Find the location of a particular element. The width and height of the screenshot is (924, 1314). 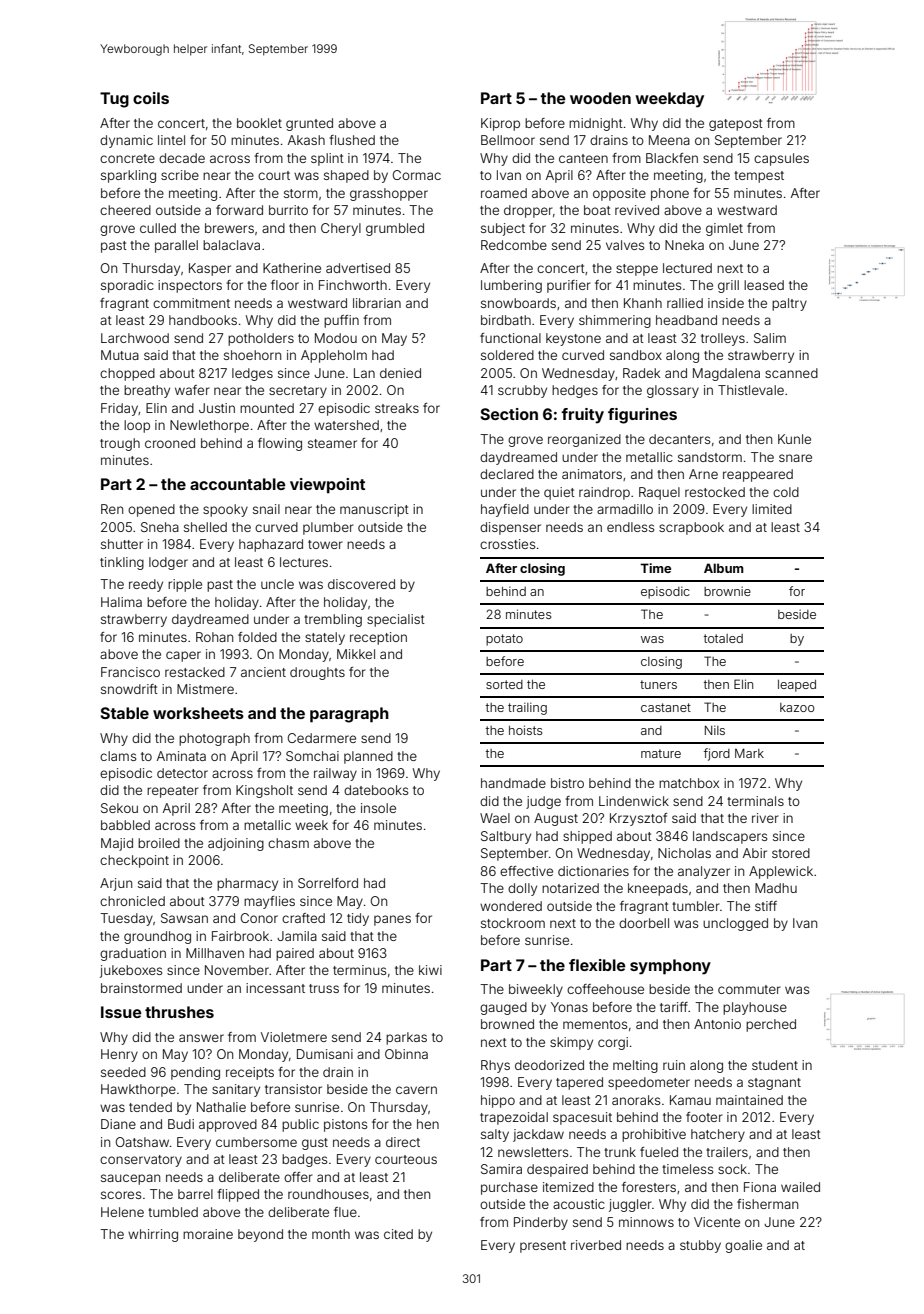

coils is located at coordinates (151, 98).
